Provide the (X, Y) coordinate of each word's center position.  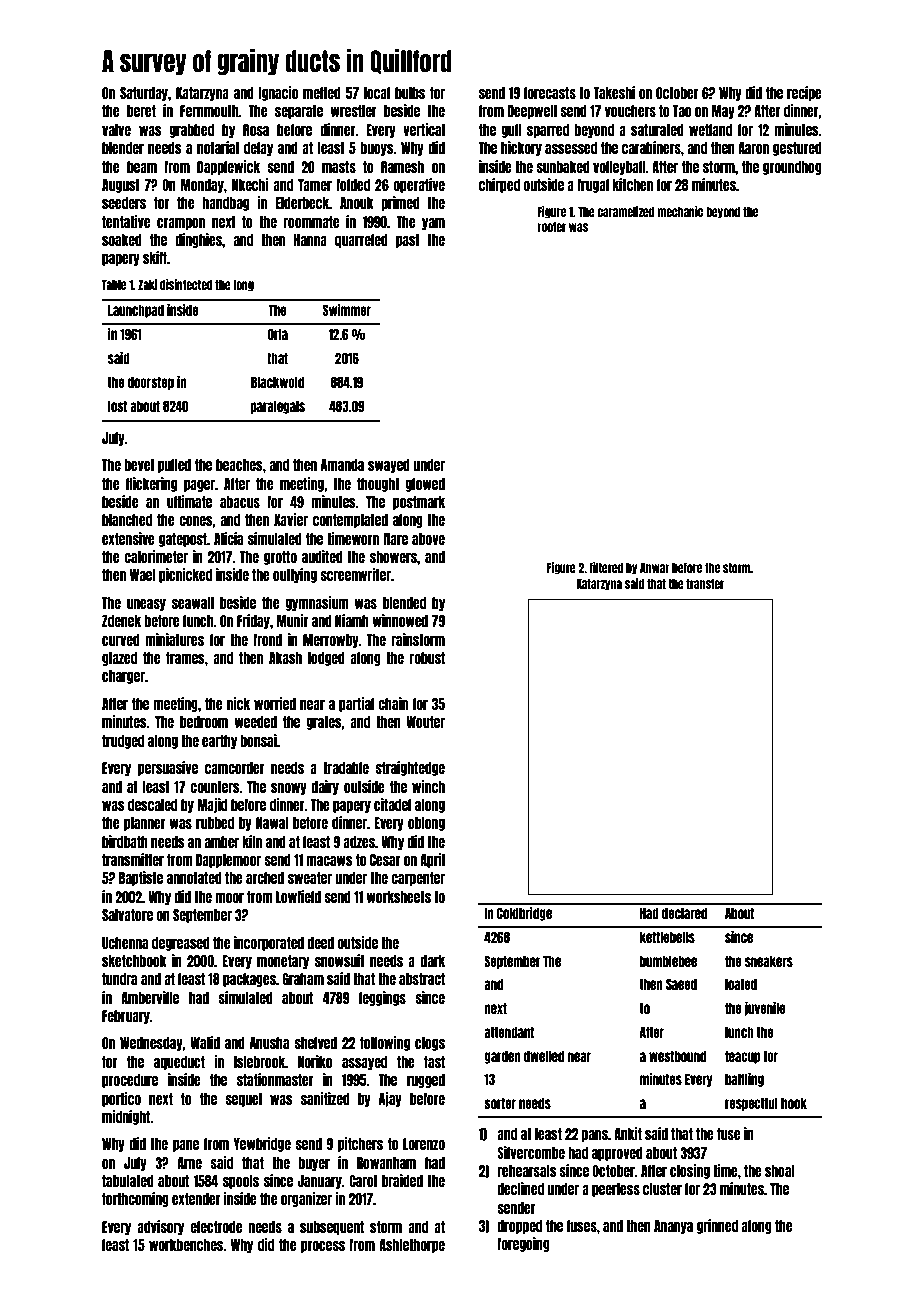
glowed (425, 485)
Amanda (342, 465)
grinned (717, 1226)
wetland (710, 130)
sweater (310, 878)
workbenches (186, 1245)
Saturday (144, 94)
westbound (677, 1056)
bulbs (410, 93)
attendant (509, 1032)
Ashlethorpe (412, 1246)
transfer (705, 583)
